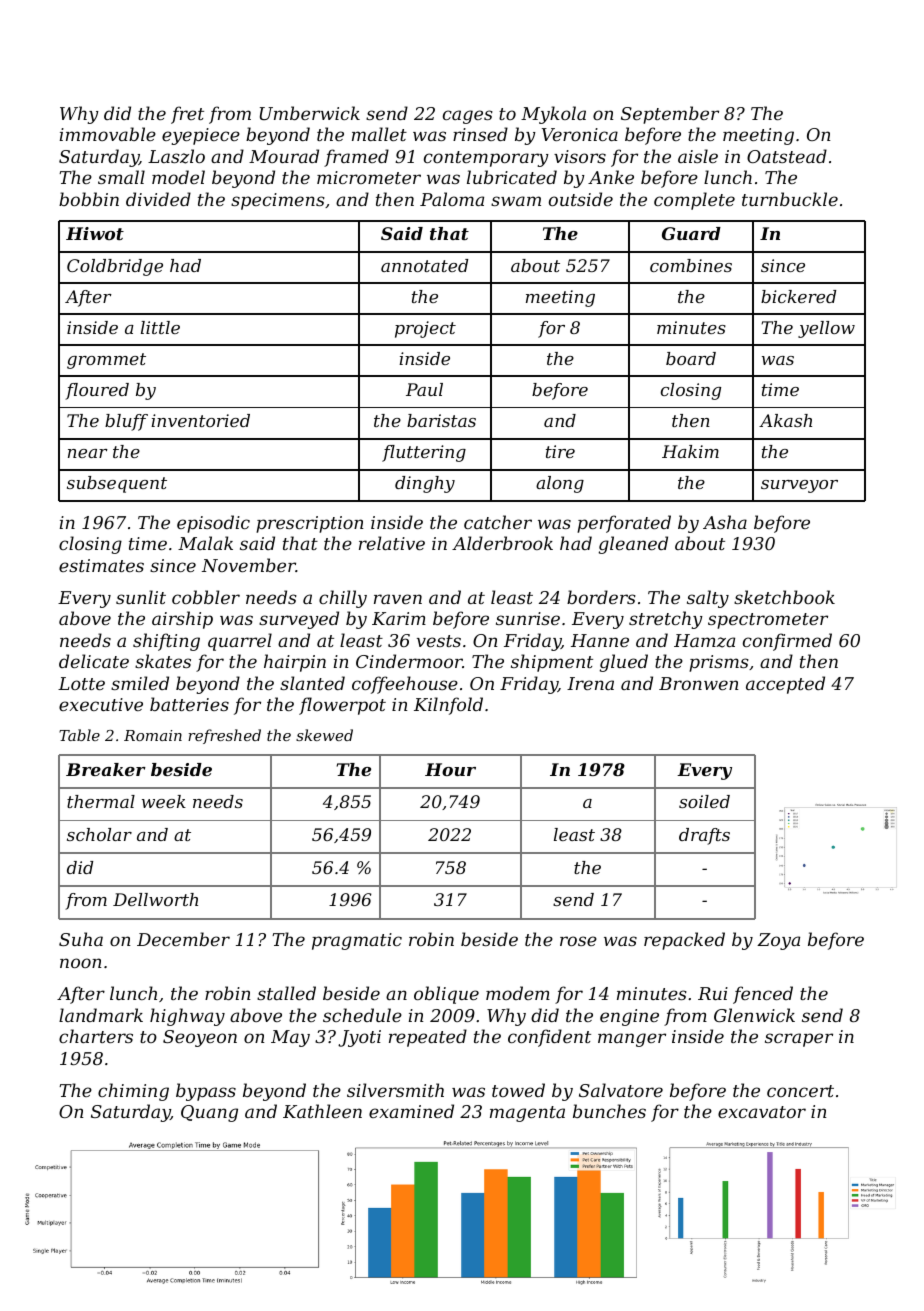 Image resolution: width=924 pixels, height=1311 pixels. Describe the element at coordinates (108, 134) in the screenshot. I see `immovable` at that location.
